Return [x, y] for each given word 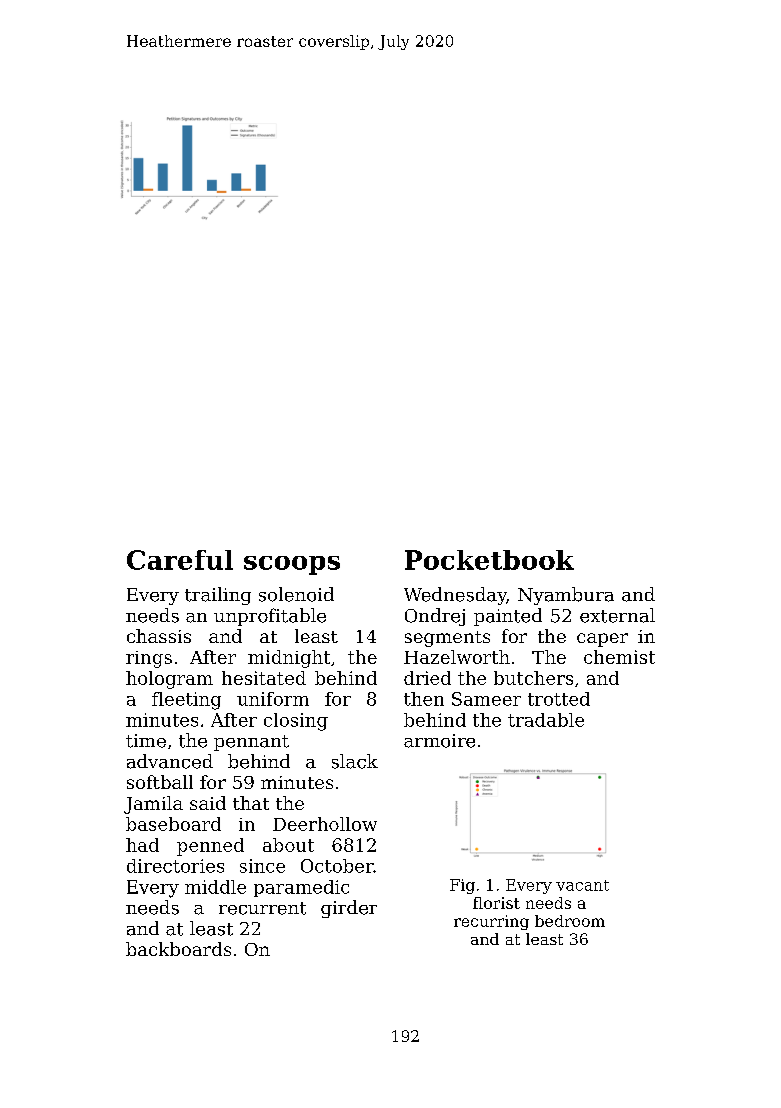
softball [160, 782]
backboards [178, 949]
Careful [180, 560]
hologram [169, 680]
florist [496, 903]
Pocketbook [489, 560]
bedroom [570, 921]
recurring [491, 922]
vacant [582, 885]
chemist [619, 657]
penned [210, 847]
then [424, 699]
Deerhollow [325, 824]
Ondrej [435, 617]
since [262, 866]
